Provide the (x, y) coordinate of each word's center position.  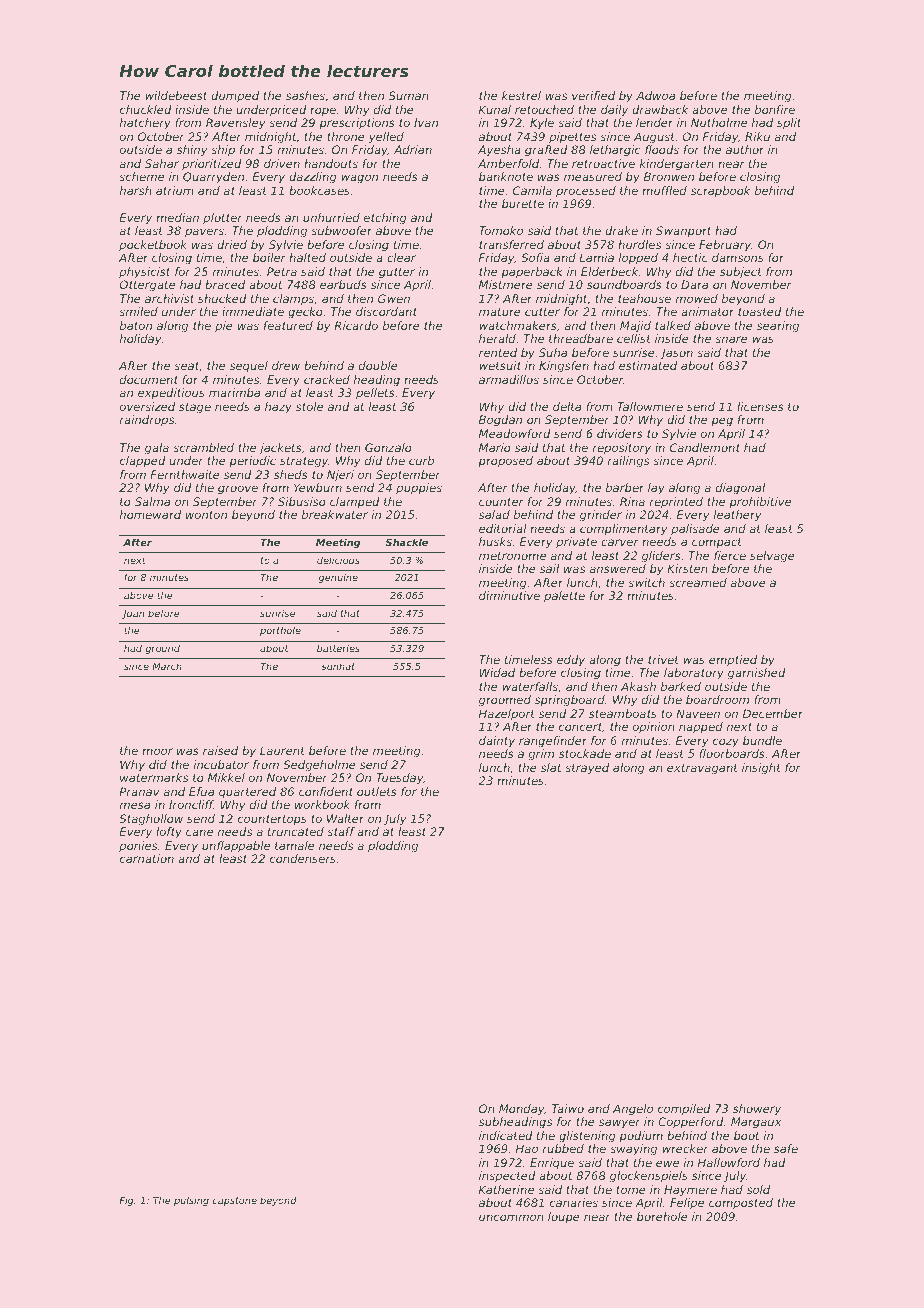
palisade (695, 530)
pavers (204, 233)
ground (162, 649)
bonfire (775, 109)
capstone (234, 1201)
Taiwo (568, 1108)
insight (761, 769)
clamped (355, 502)
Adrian (413, 149)
